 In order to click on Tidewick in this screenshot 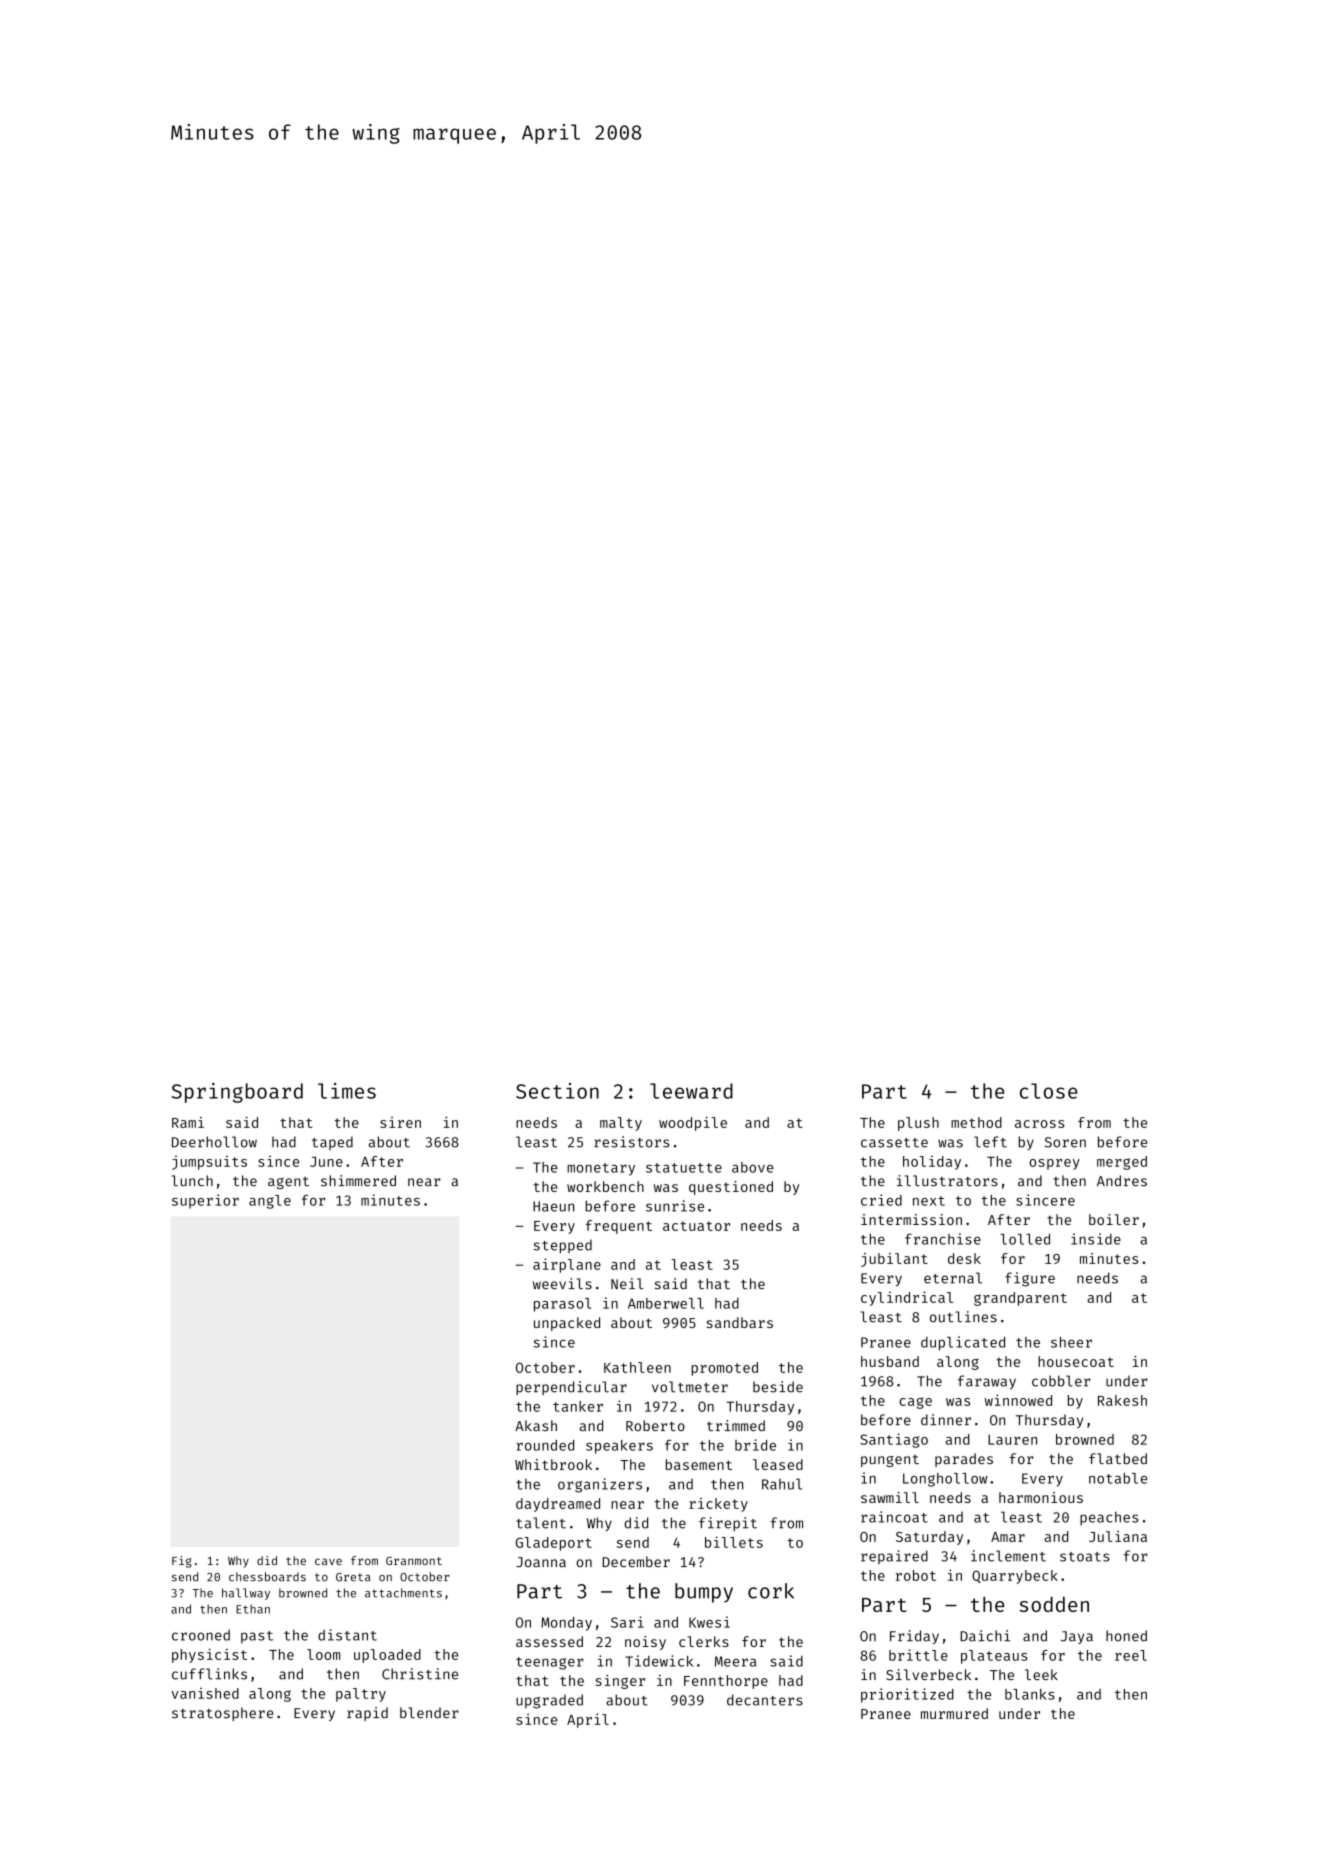, I will do `click(659, 1661)`.
